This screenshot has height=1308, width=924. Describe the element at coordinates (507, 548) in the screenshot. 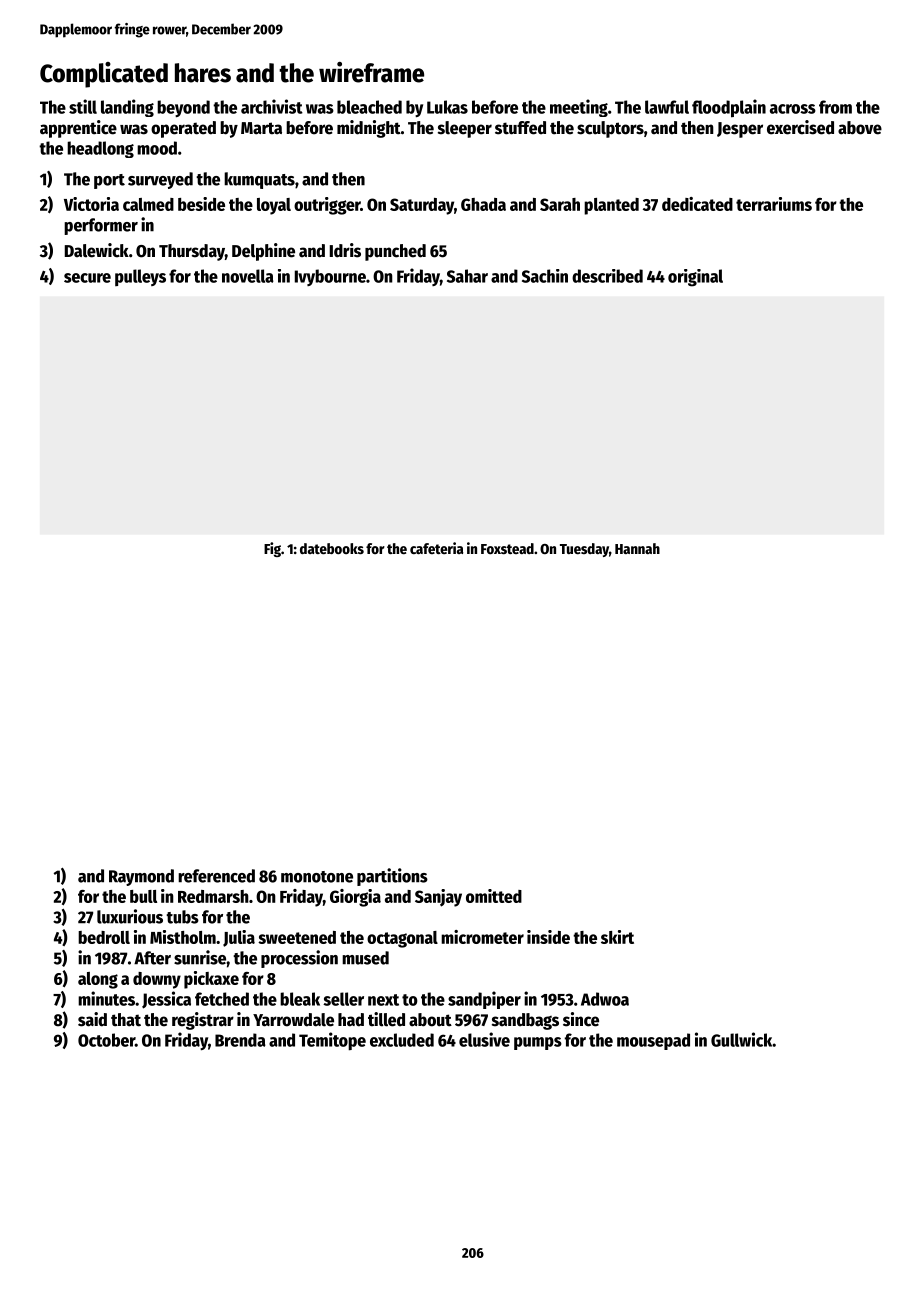

I see `Foxstead` at that location.
